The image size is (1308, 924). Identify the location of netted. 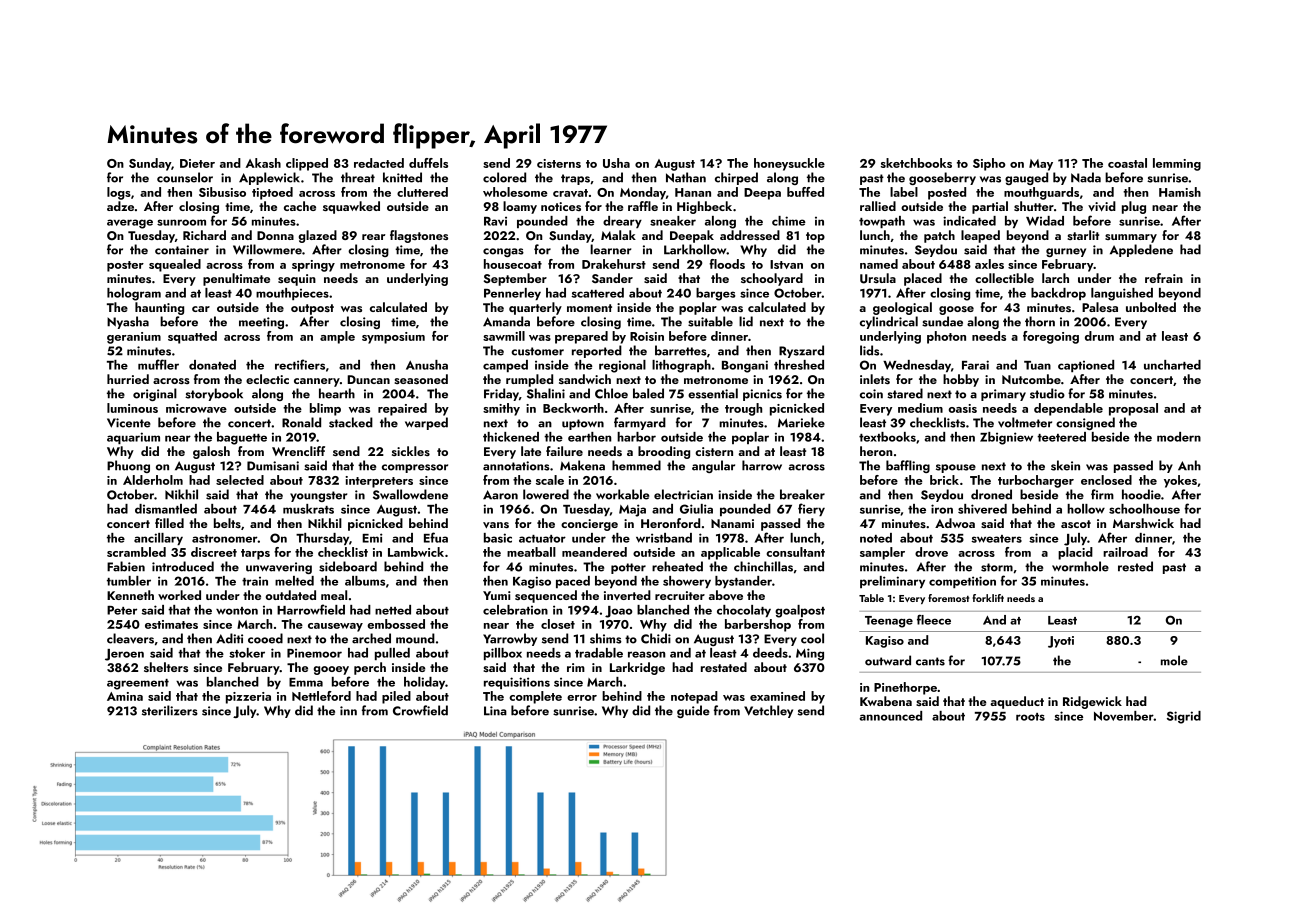
(393, 610).
